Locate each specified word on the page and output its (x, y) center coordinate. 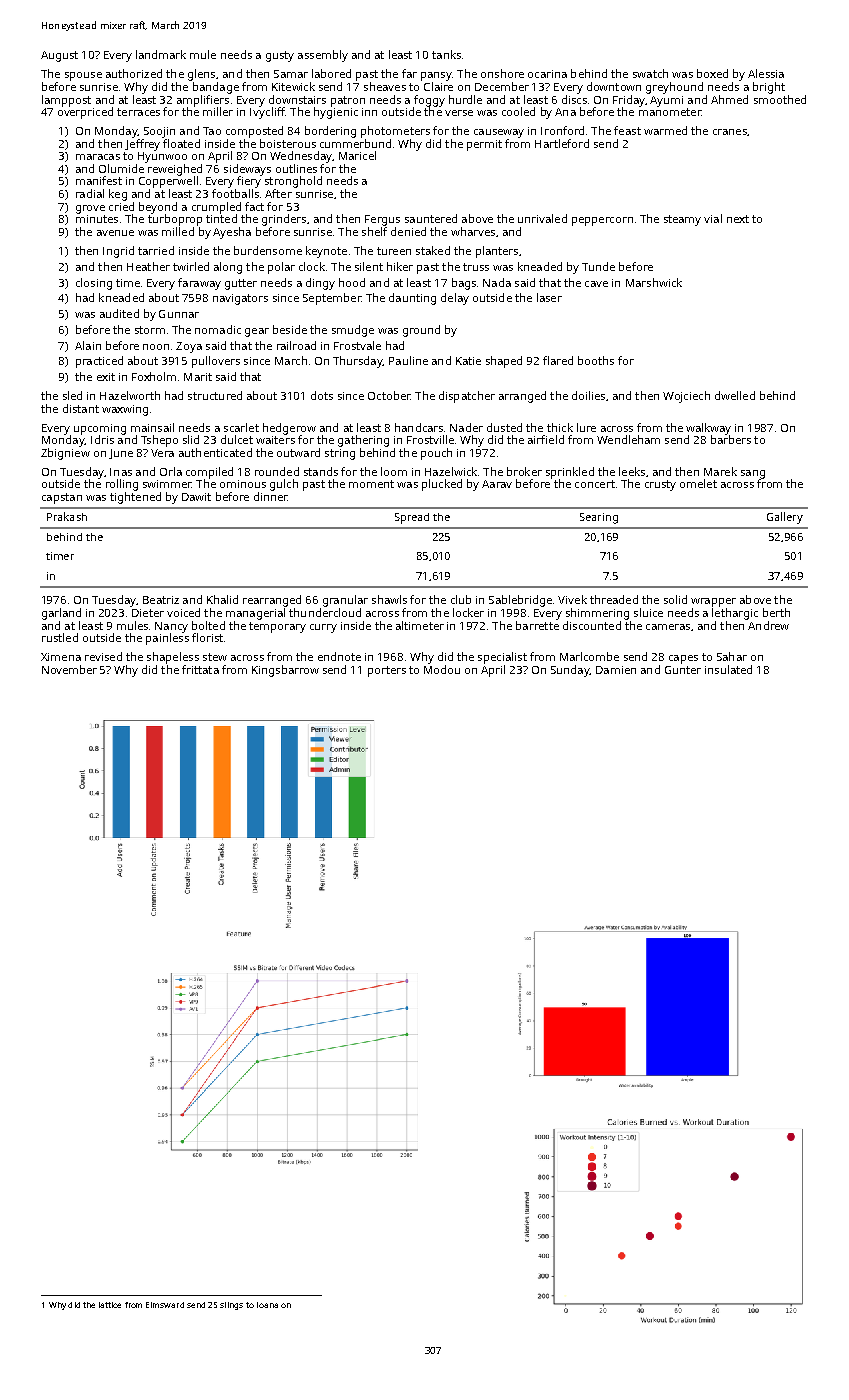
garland (61, 614)
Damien (616, 670)
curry (323, 628)
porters (387, 671)
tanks (446, 54)
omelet (698, 483)
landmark (161, 54)
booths (596, 360)
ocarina (547, 74)
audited (119, 313)
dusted (504, 427)
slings (231, 1306)
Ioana (267, 1305)
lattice (110, 1305)
